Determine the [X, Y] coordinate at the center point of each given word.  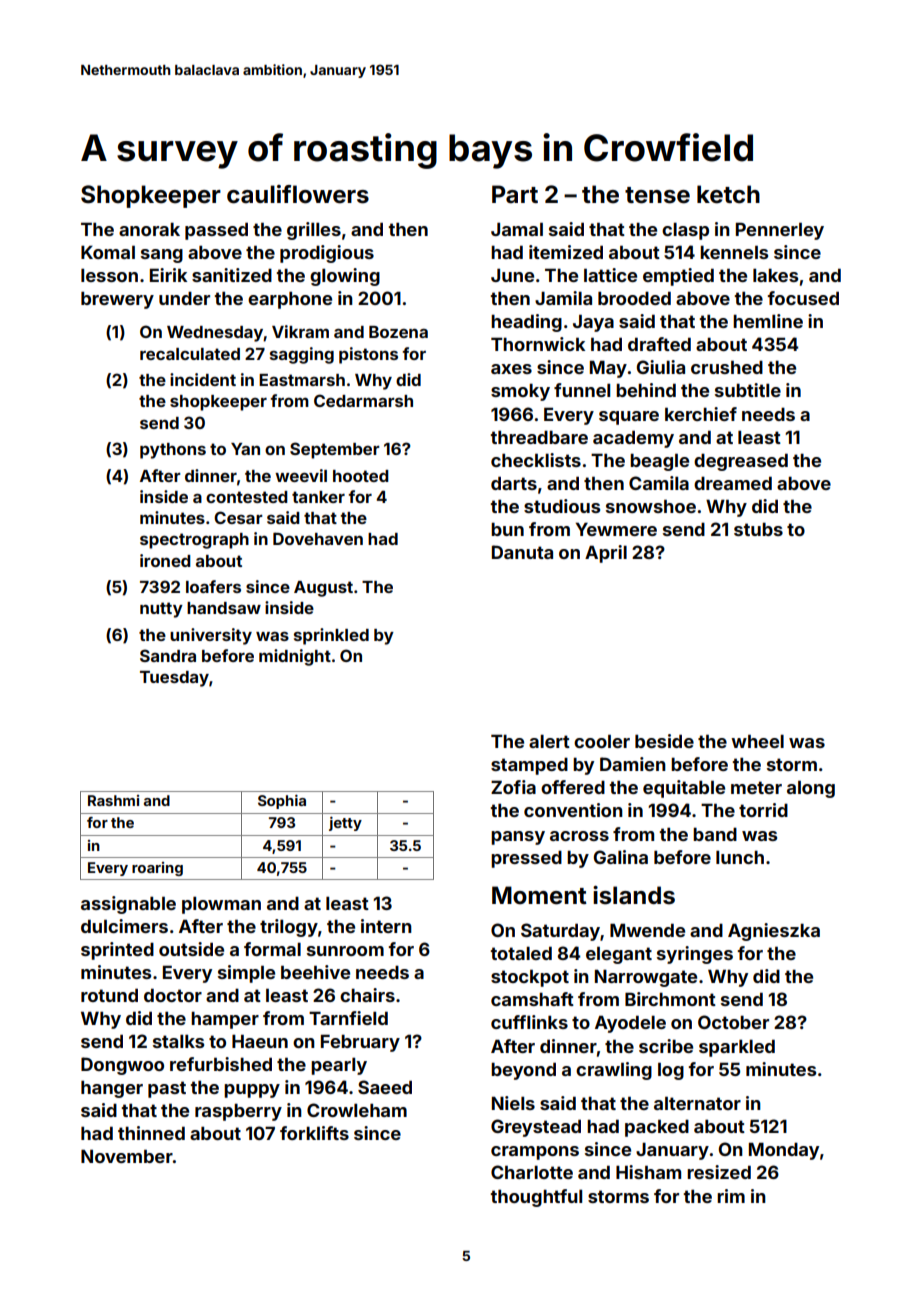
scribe [666, 1046]
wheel [757, 741]
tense [657, 195]
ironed [165, 560]
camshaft [532, 999]
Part [515, 194]
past [167, 1089]
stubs [758, 529]
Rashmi [113, 800]
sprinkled [331, 636]
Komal [108, 252]
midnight [295, 657]
